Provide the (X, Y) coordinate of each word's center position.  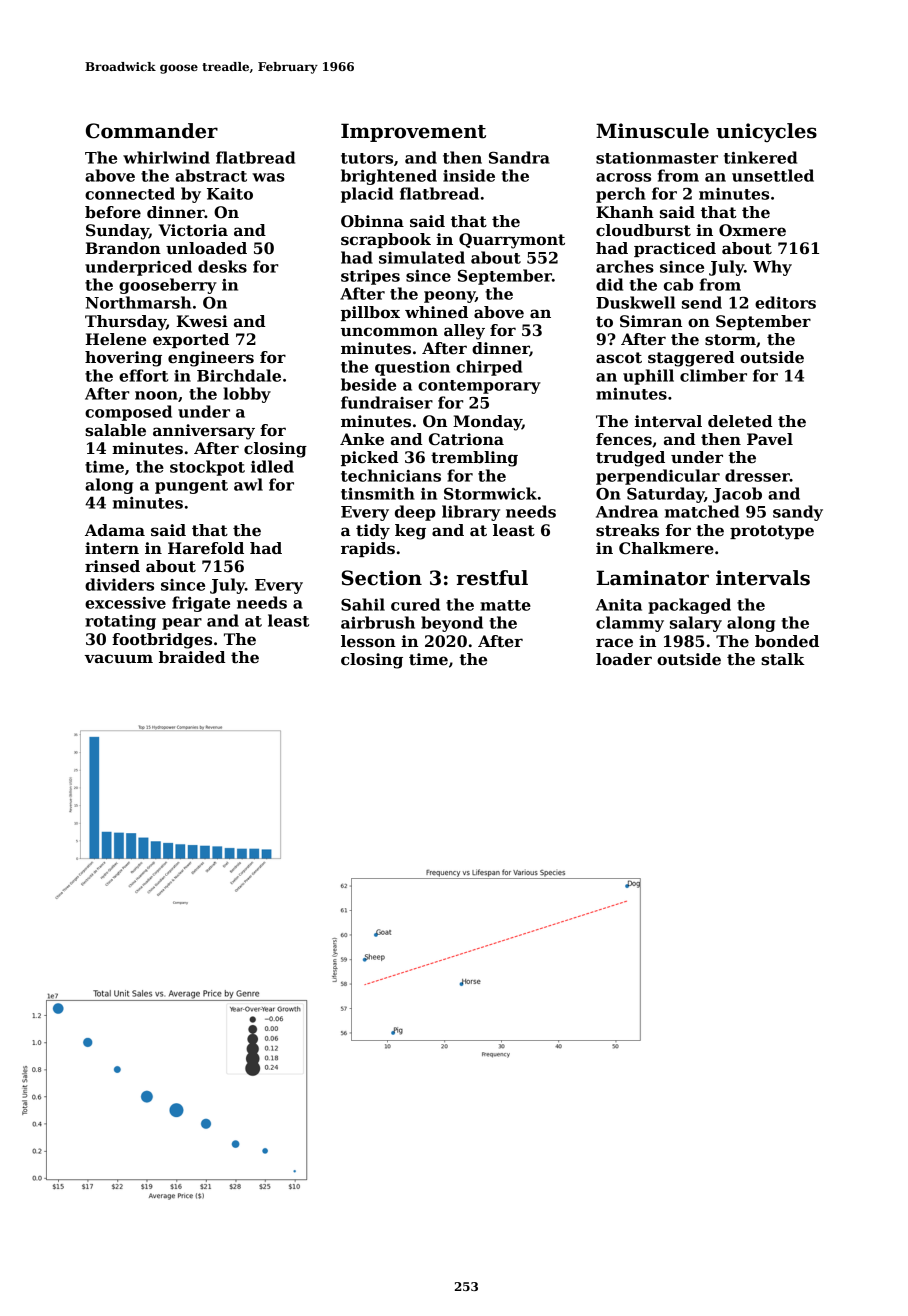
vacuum (118, 658)
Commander (152, 131)
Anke (362, 439)
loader (624, 659)
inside (469, 175)
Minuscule (652, 131)
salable (115, 430)
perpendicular (658, 477)
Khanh (625, 212)
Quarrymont (512, 241)
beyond (452, 624)
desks (222, 266)
